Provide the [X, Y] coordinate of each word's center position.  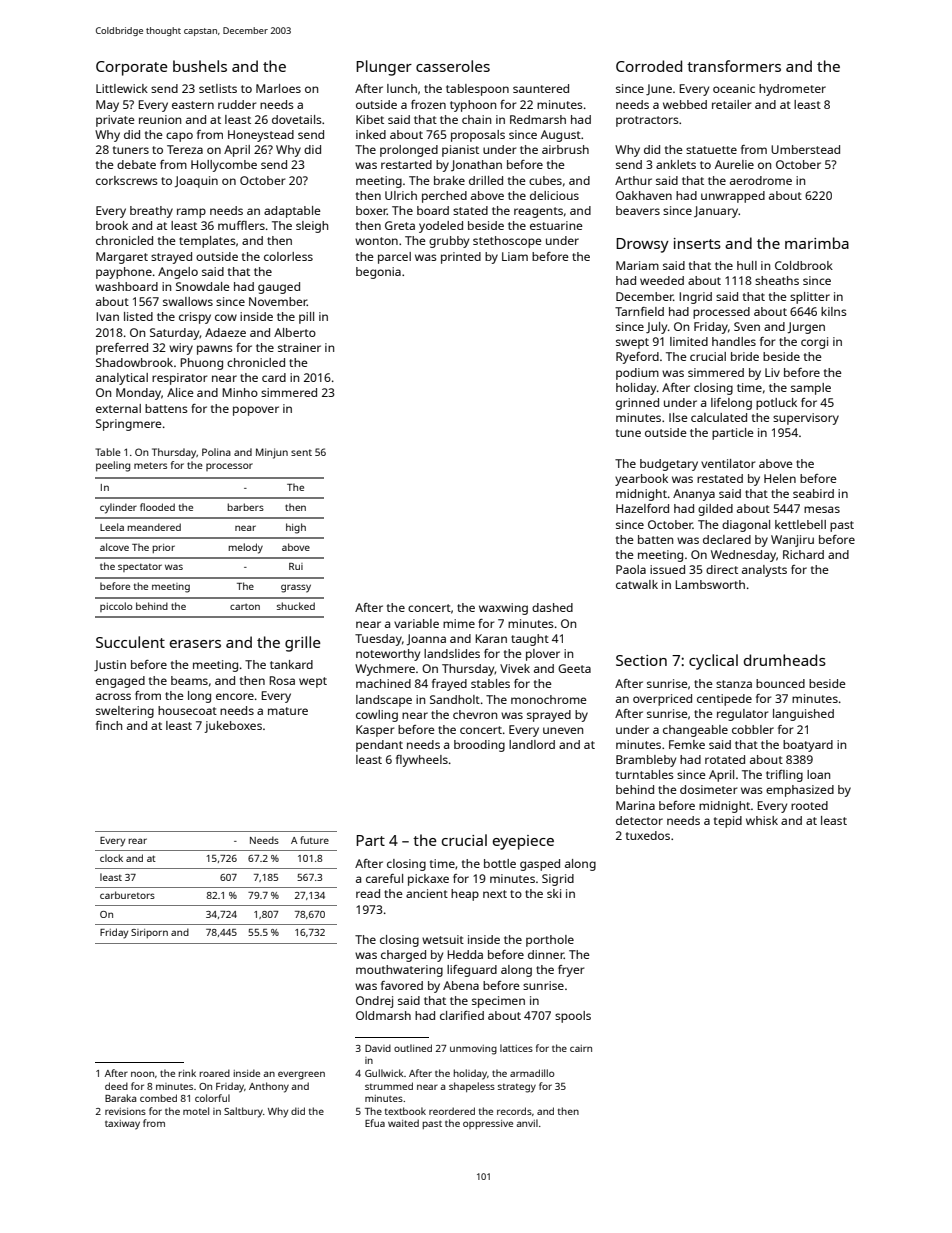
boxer [371, 210]
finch [109, 725]
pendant [379, 746]
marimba [817, 243]
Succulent [130, 642]
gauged [279, 288]
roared [215, 1073]
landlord [532, 744]
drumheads [785, 660]
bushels [200, 66]
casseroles [453, 66]
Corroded [649, 66]
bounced [780, 683]
